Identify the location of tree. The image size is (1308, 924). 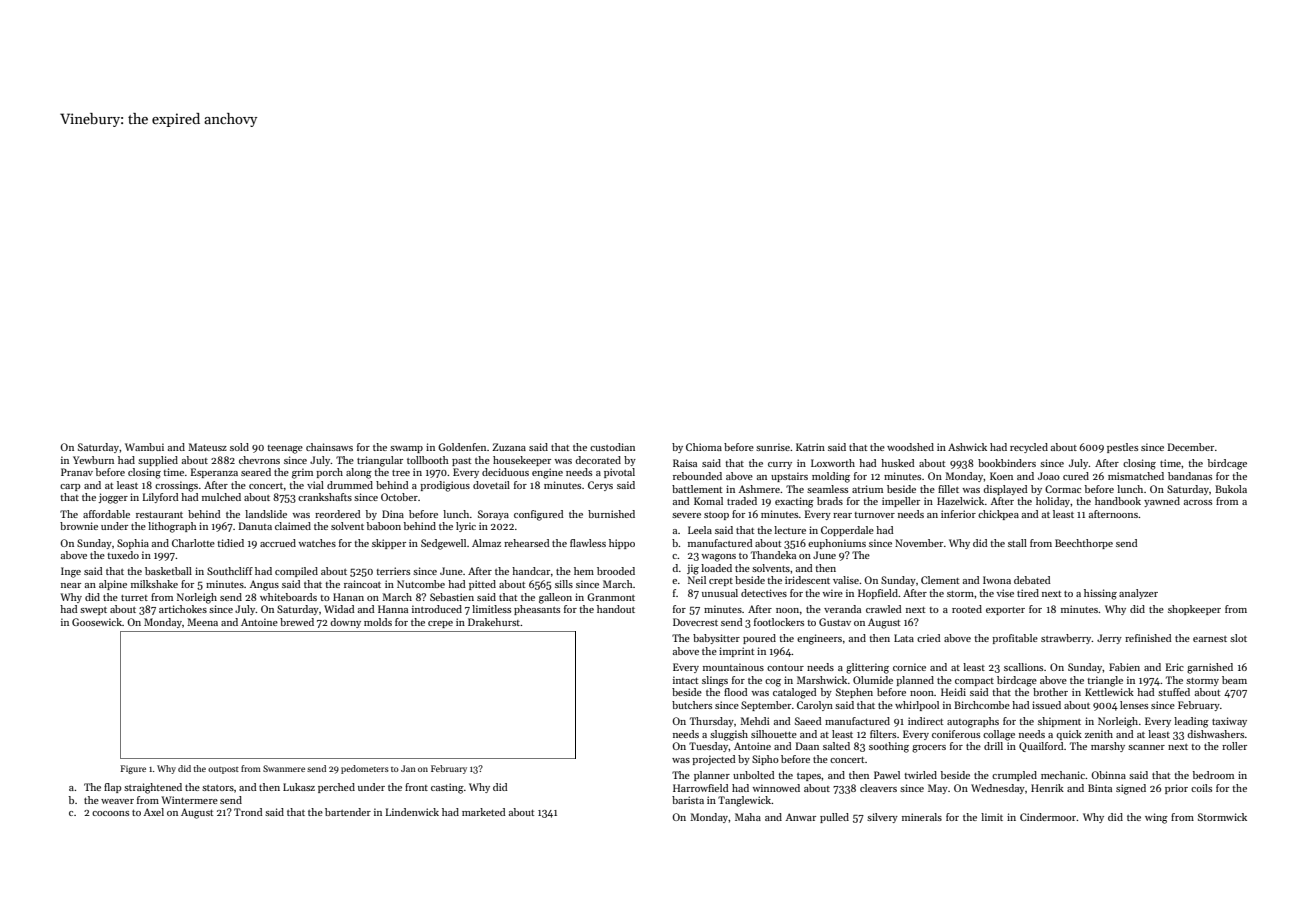
(401, 473).
